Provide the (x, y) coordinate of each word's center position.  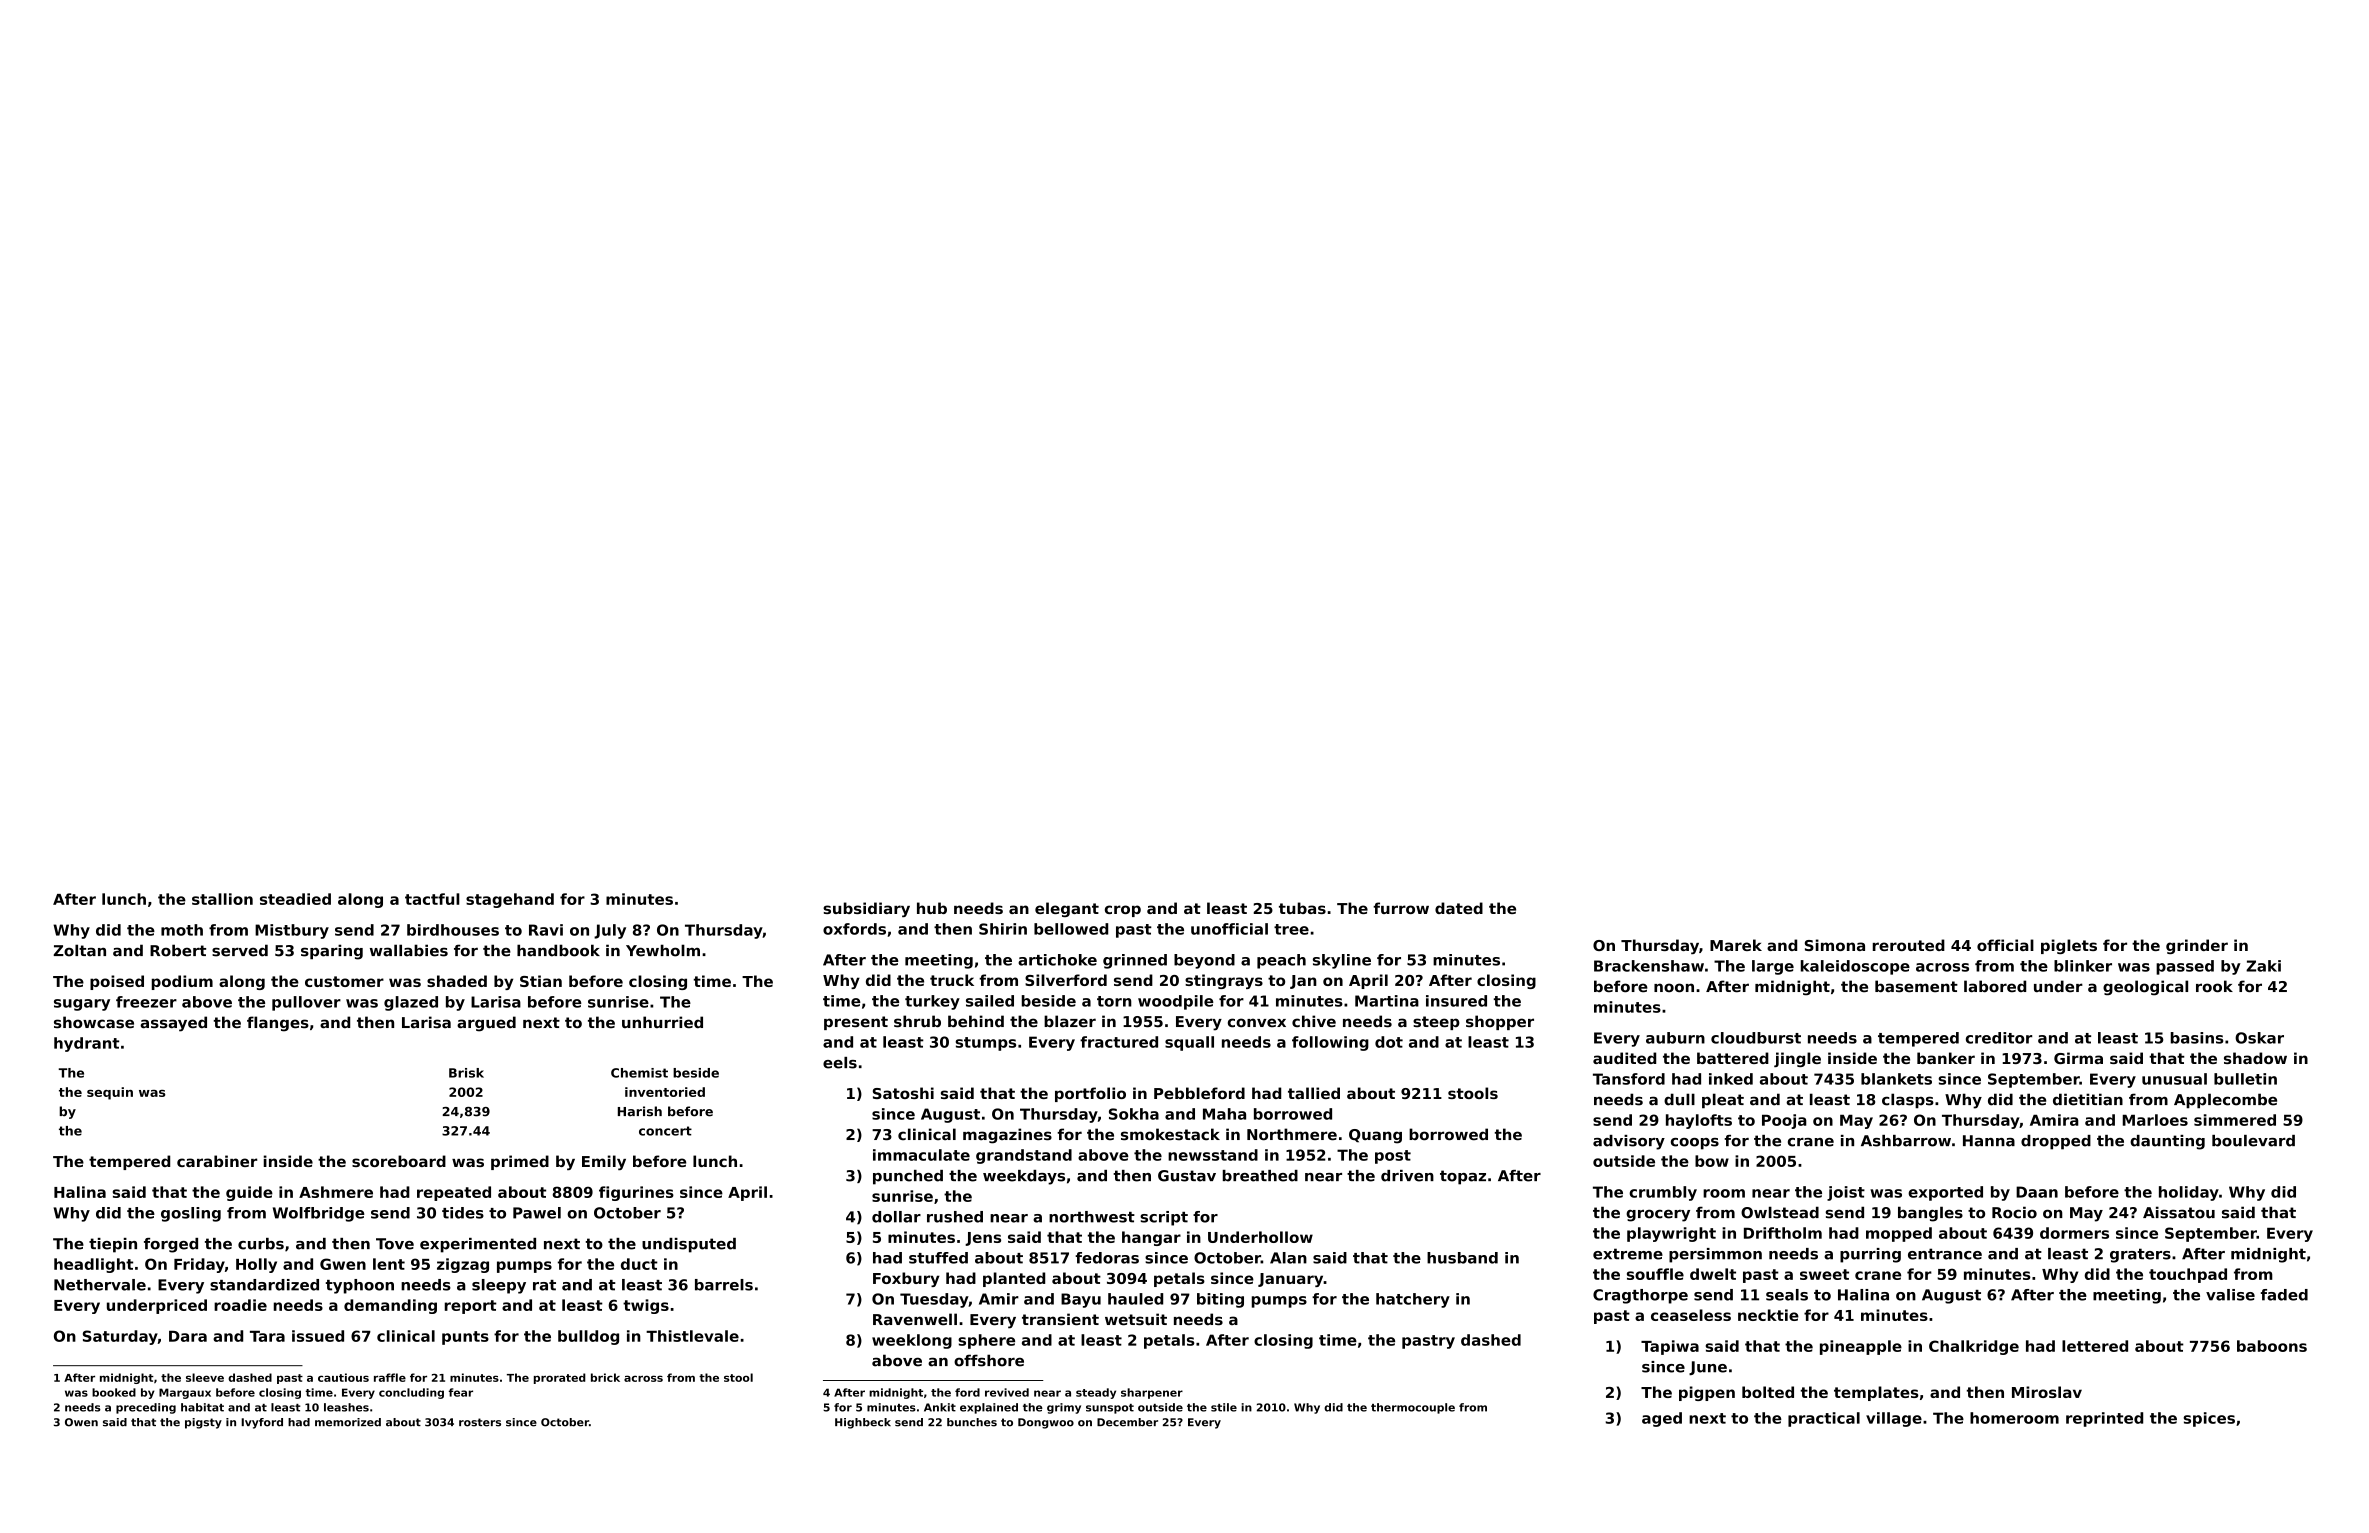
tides (463, 1213)
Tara (267, 1336)
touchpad (2188, 1275)
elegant (1067, 909)
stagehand (510, 900)
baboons (2272, 1346)
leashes (346, 1407)
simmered (2235, 1120)
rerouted (1909, 945)
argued (486, 1024)
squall (1189, 1043)
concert (665, 1131)
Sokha (1134, 1114)
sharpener (1152, 1393)
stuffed (938, 1258)
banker (1946, 1058)
